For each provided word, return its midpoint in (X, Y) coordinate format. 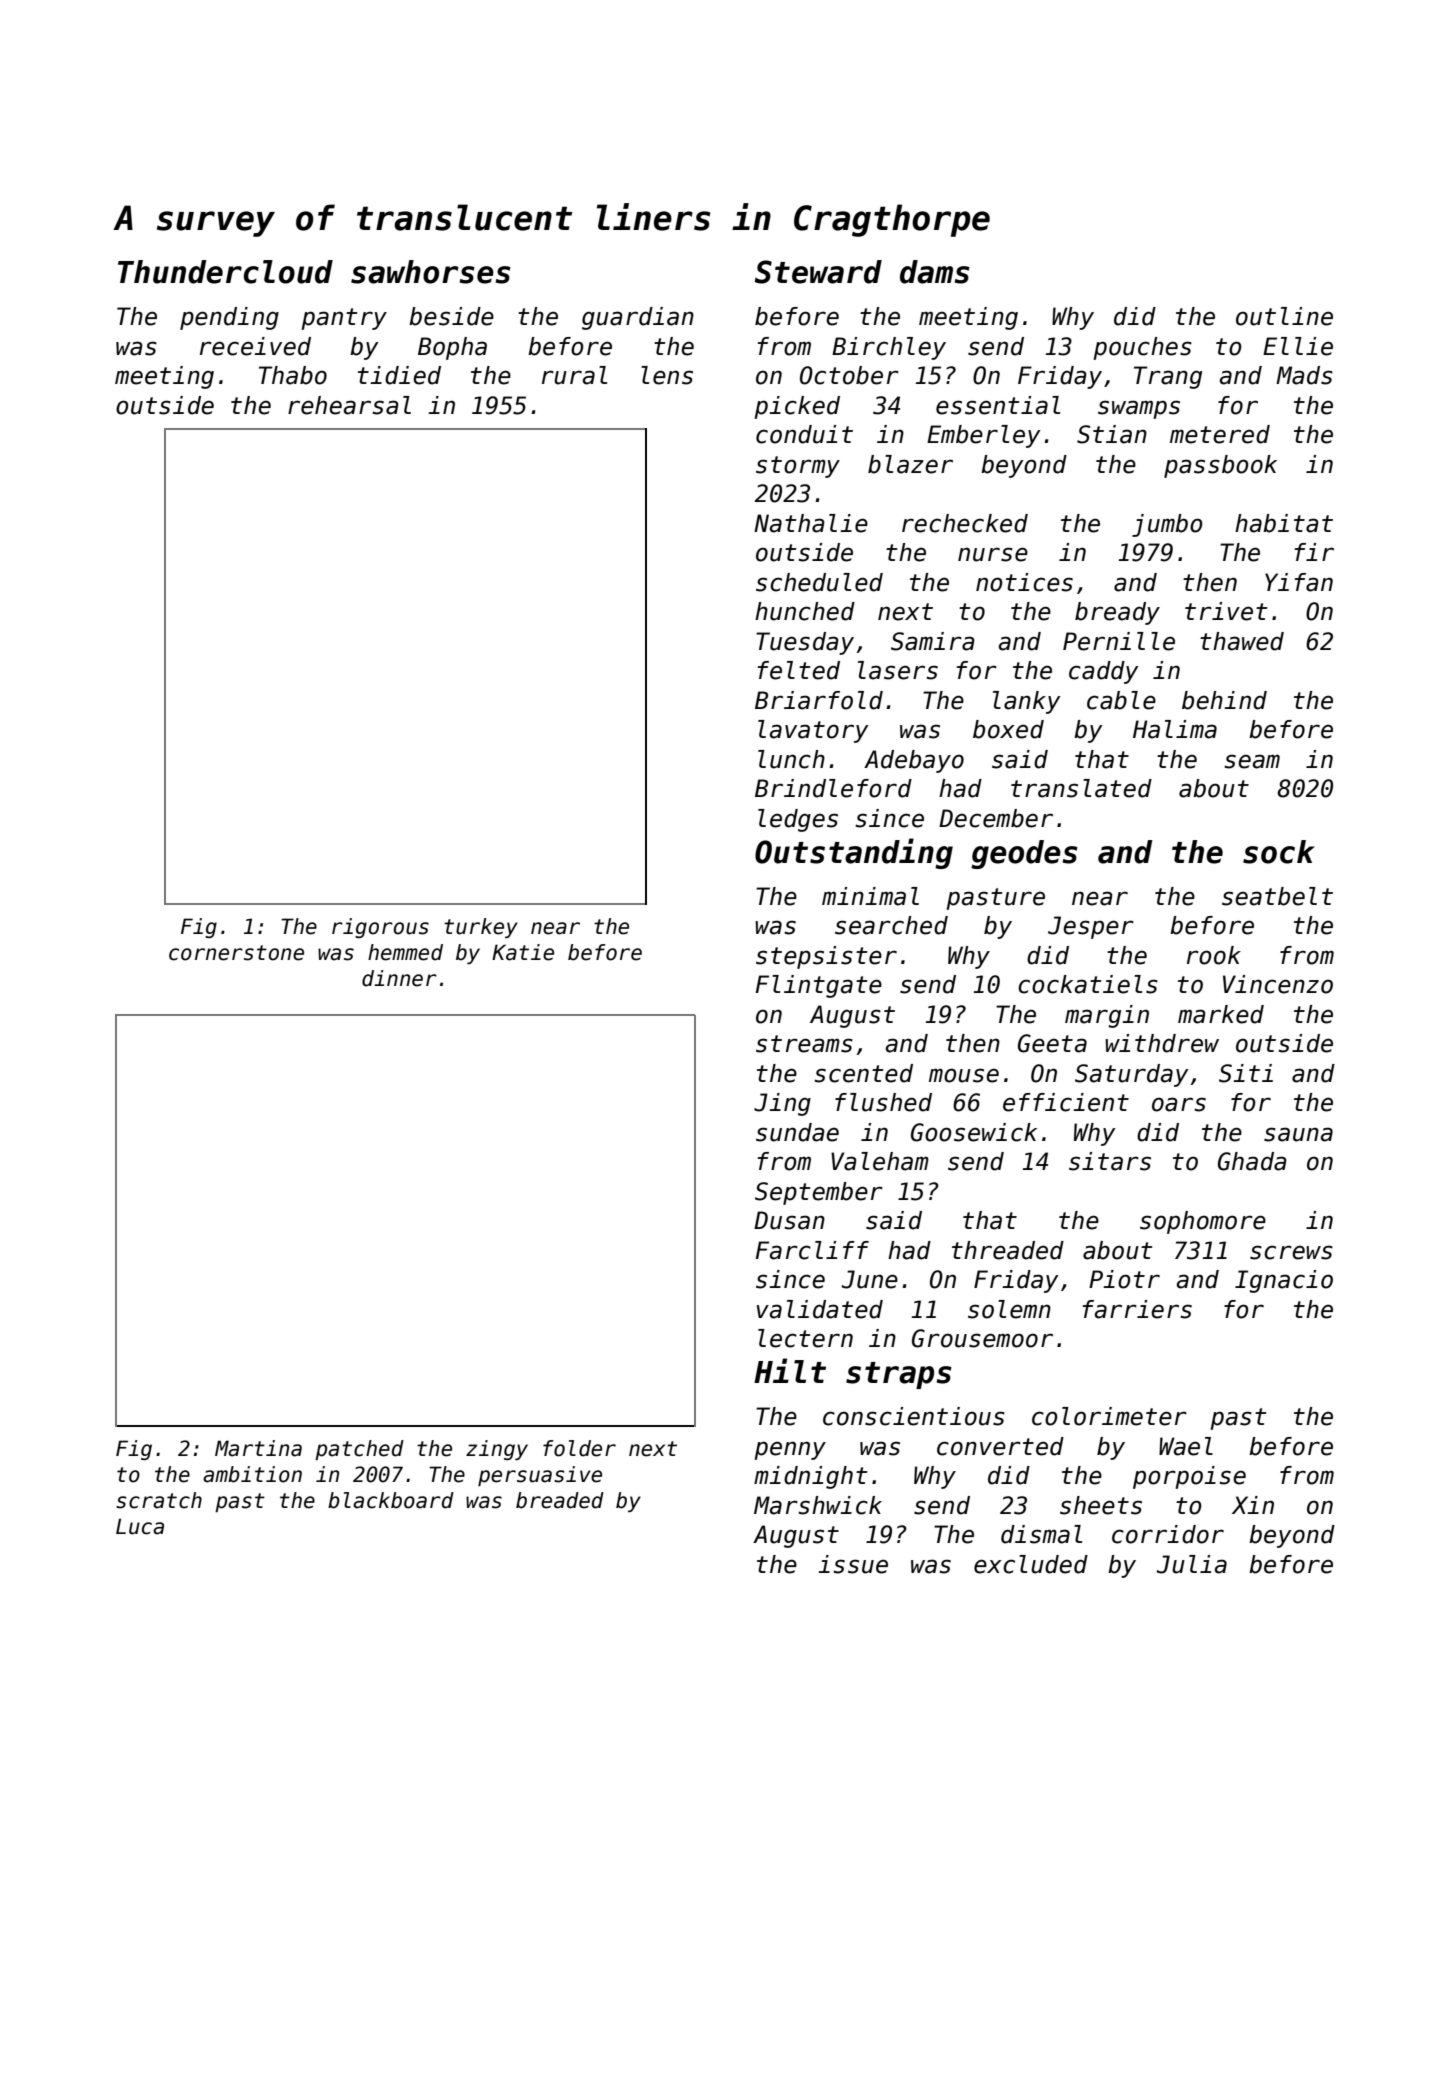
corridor (1168, 1534)
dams (935, 272)
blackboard (391, 1500)
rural (574, 375)
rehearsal (349, 405)
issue (853, 1564)
